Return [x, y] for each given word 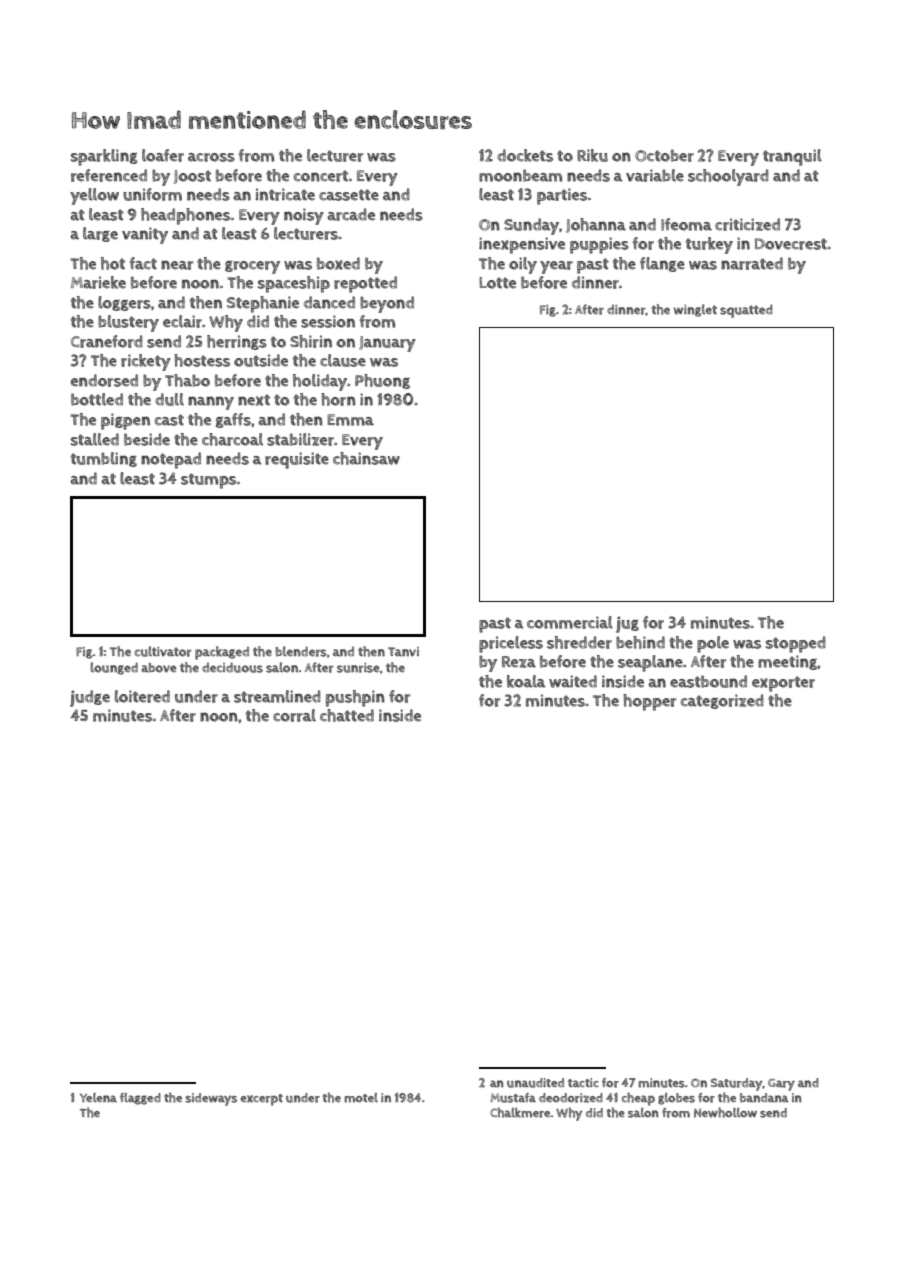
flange [662, 264]
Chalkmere [520, 1112]
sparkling [104, 157]
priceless [511, 644]
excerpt [261, 1100]
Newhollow [725, 1112]
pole [713, 644]
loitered [142, 696]
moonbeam [520, 175]
